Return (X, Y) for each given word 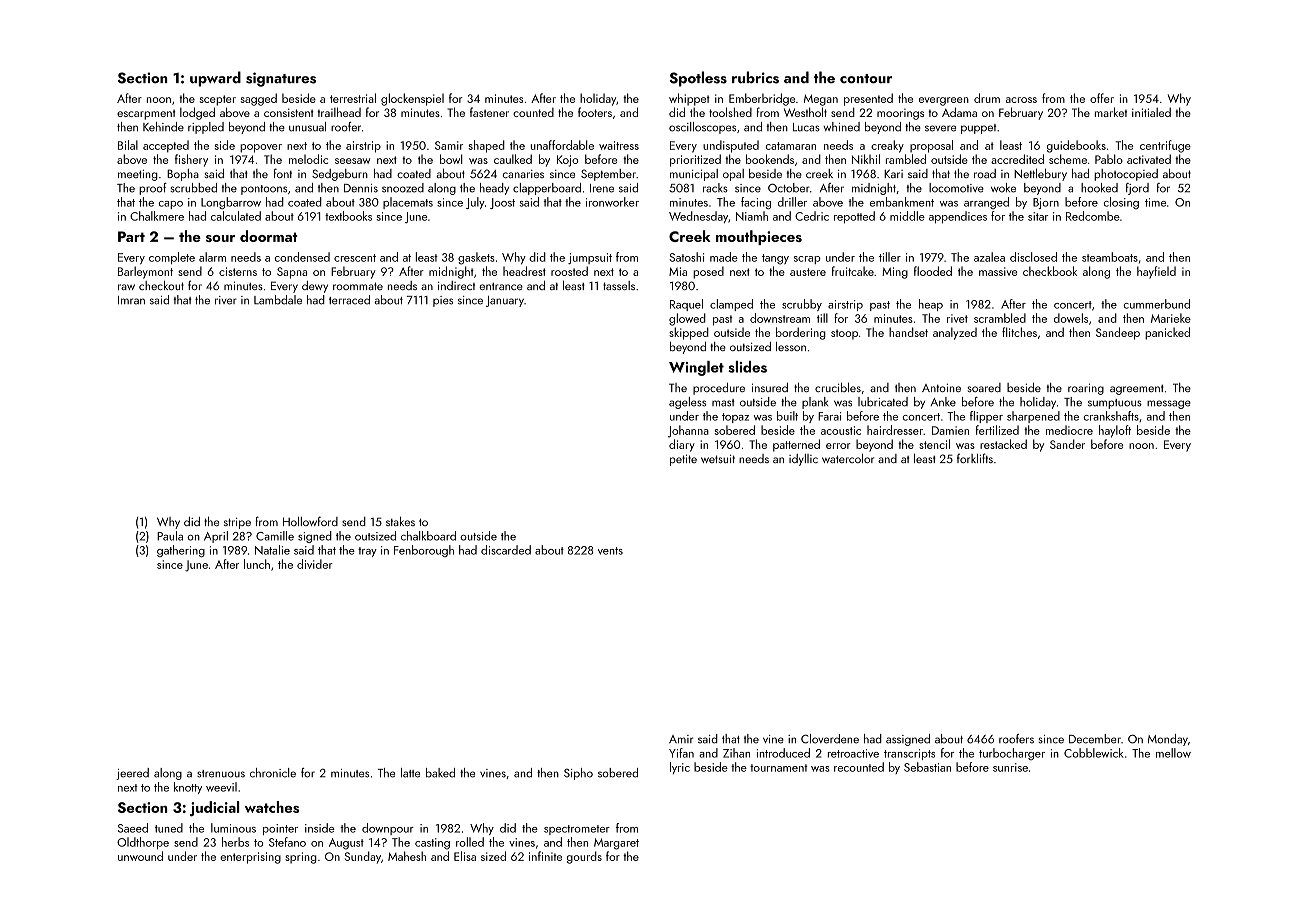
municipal (694, 175)
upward (215, 79)
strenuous (221, 774)
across (1021, 100)
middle (907, 216)
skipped (689, 333)
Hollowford (310, 521)
